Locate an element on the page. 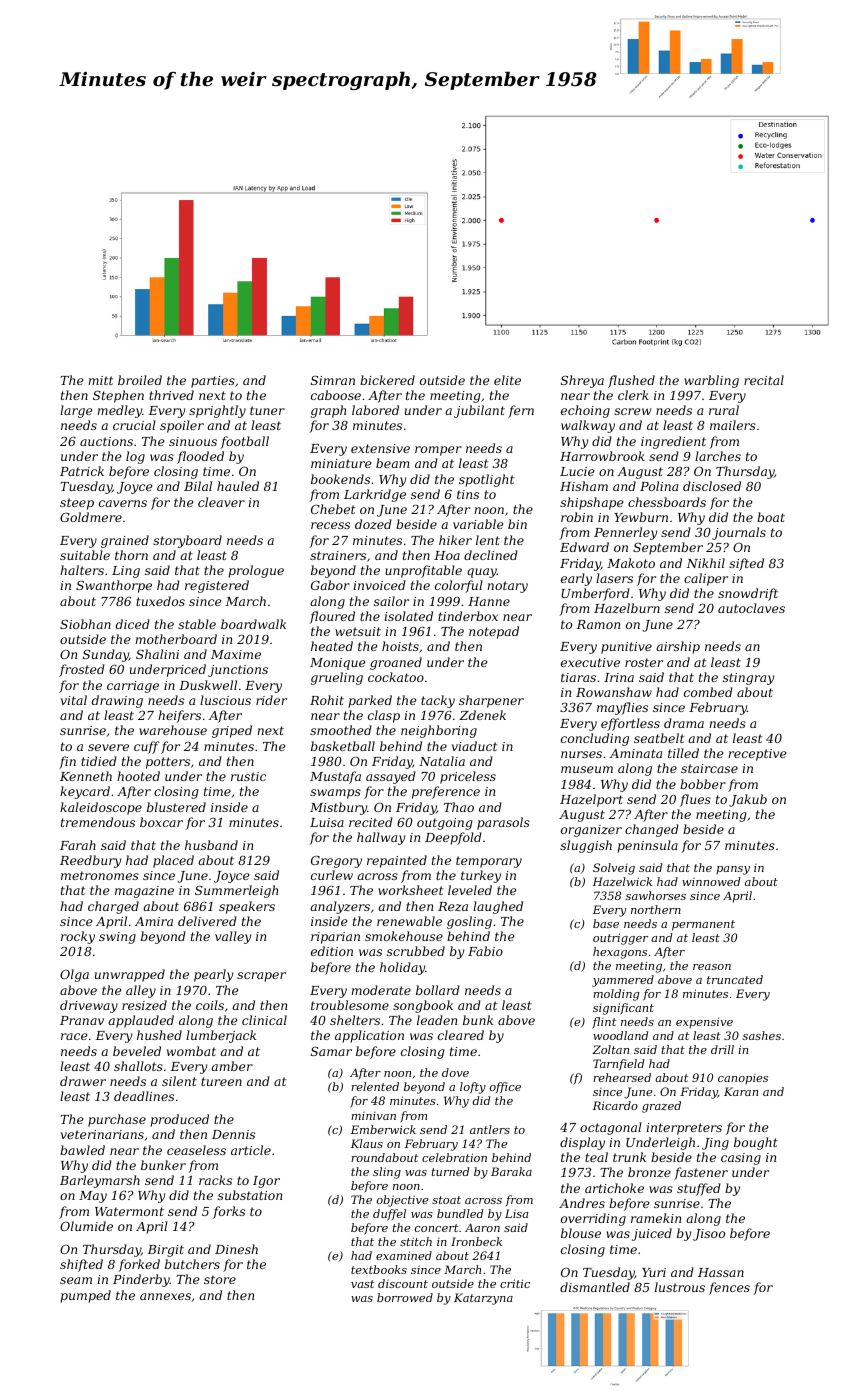  kaleidoscope is located at coordinates (101, 808).
